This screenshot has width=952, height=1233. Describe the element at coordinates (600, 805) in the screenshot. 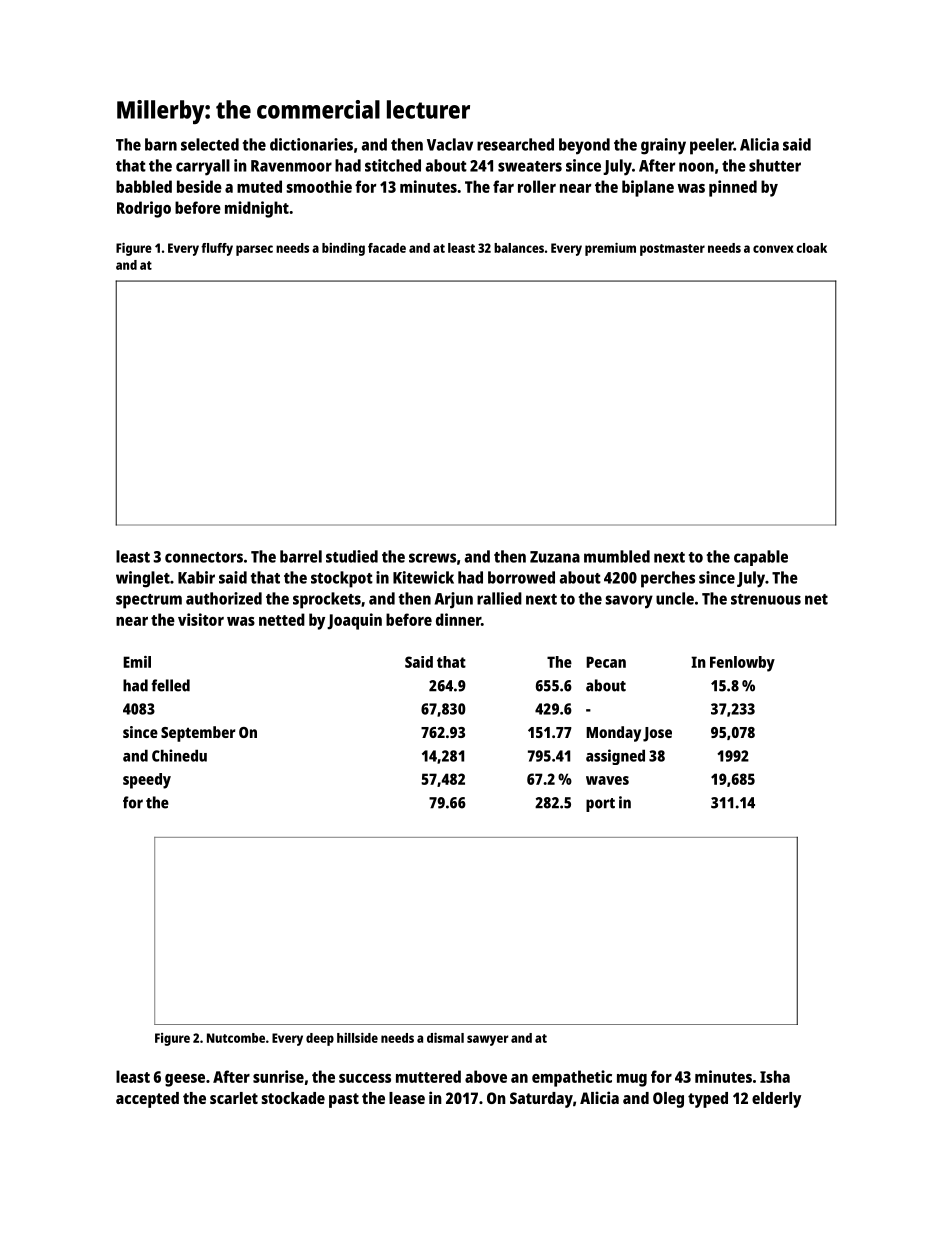

I see `port` at that location.
